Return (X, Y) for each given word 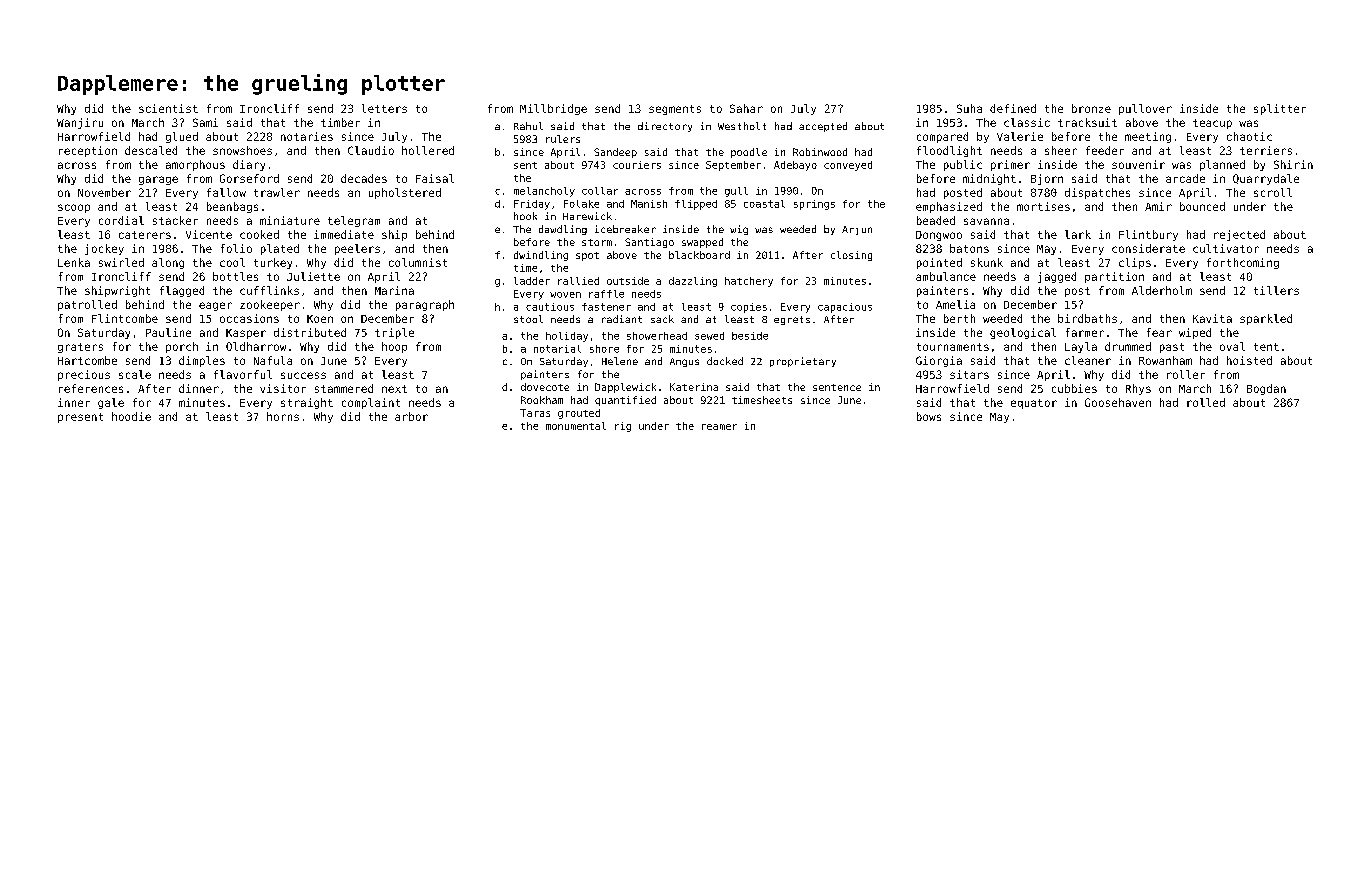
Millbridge (553, 109)
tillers (1276, 290)
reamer (719, 427)
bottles (235, 276)
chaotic (1249, 136)
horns (283, 416)
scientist (168, 108)
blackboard (699, 255)
